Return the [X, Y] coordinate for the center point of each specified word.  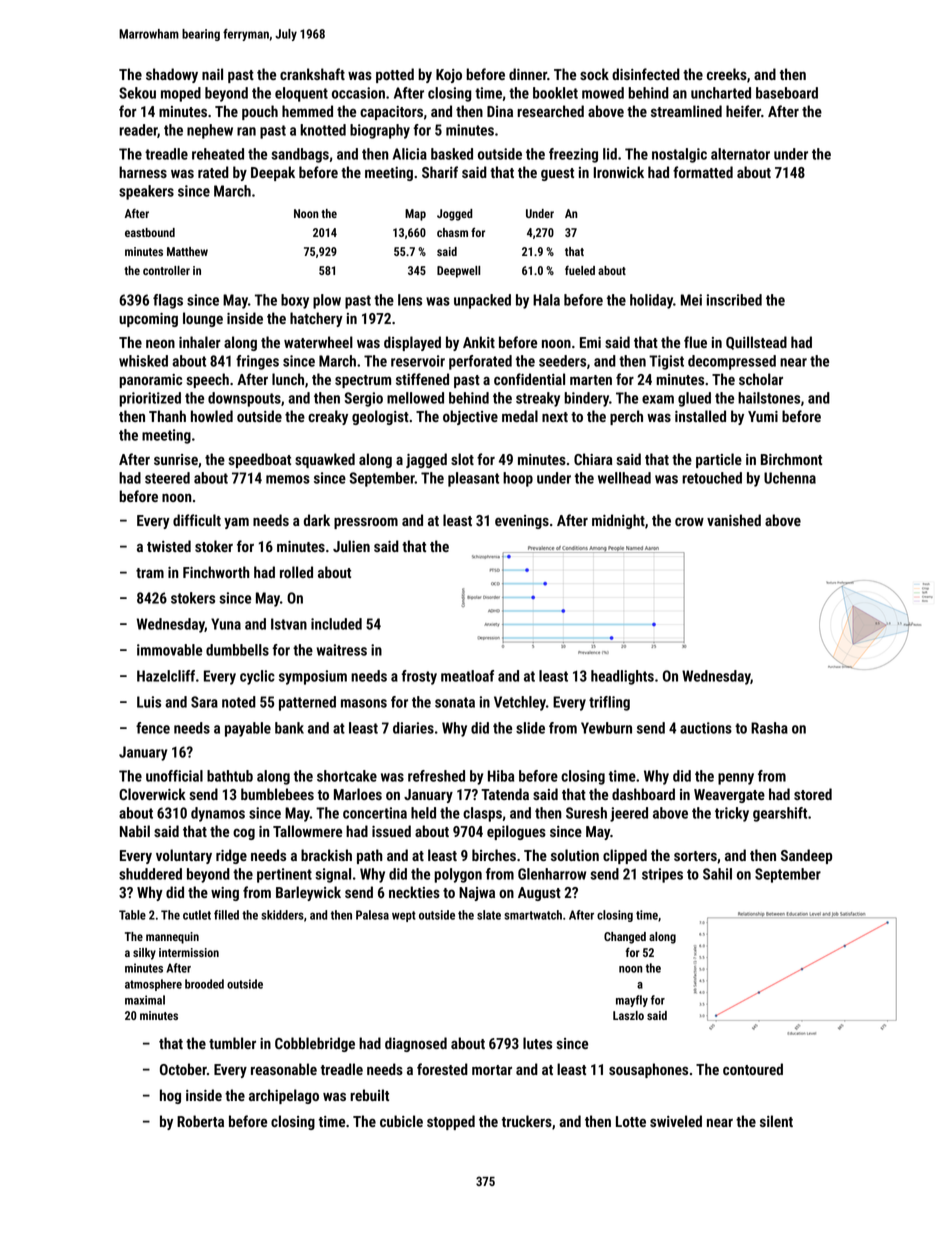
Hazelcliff [166, 676]
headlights [622, 677]
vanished [734, 520]
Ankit [479, 342]
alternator [740, 154]
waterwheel [318, 342]
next [555, 417]
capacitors [391, 113]
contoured [753, 1069]
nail [212, 74]
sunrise [176, 459]
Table [132, 915]
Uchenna [790, 478]
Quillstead [756, 343]
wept [404, 916]
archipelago [284, 1096]
